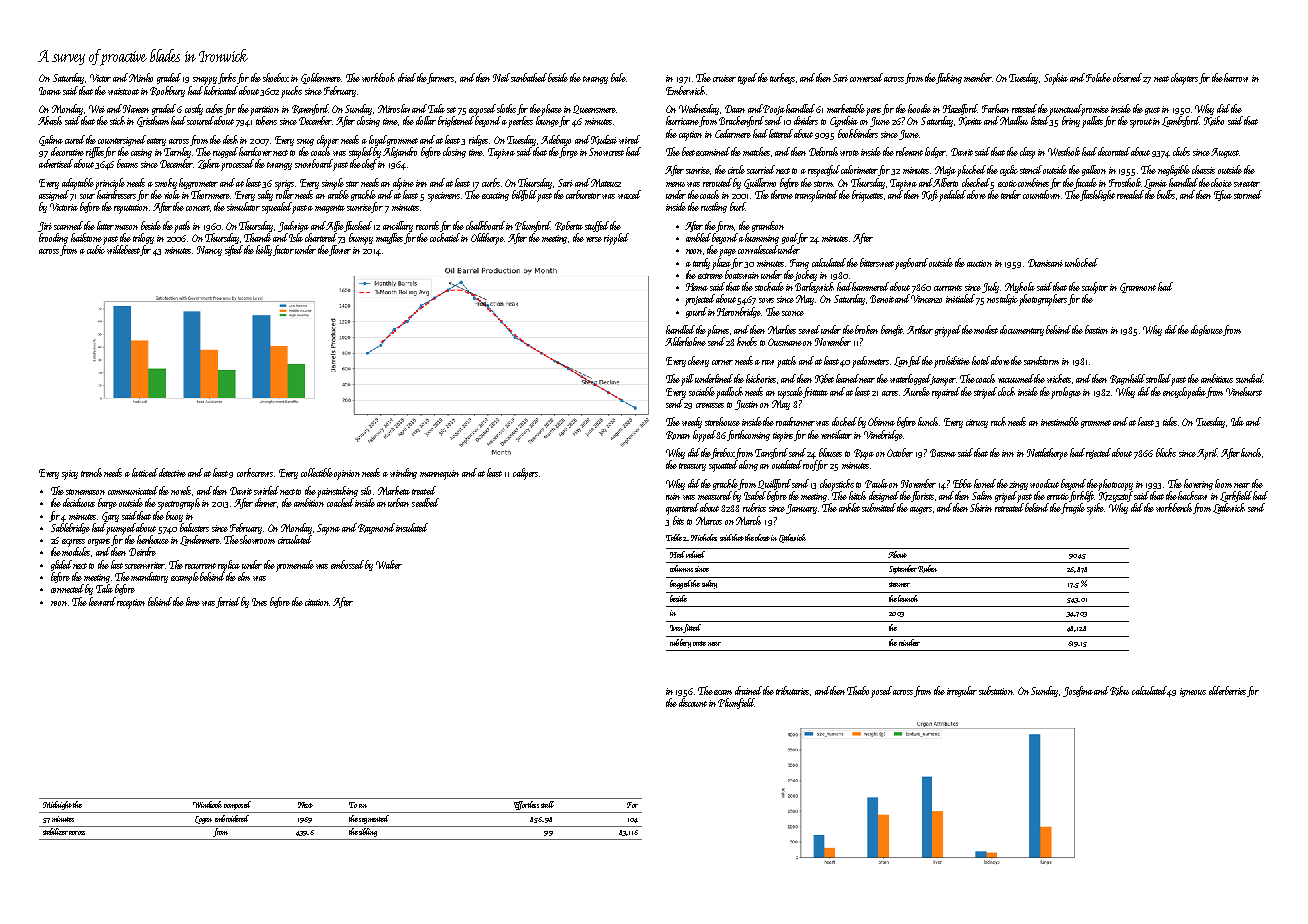  Describe the element at coordinates (96, 249) in the screenshot. I see `cubic` at that location.
